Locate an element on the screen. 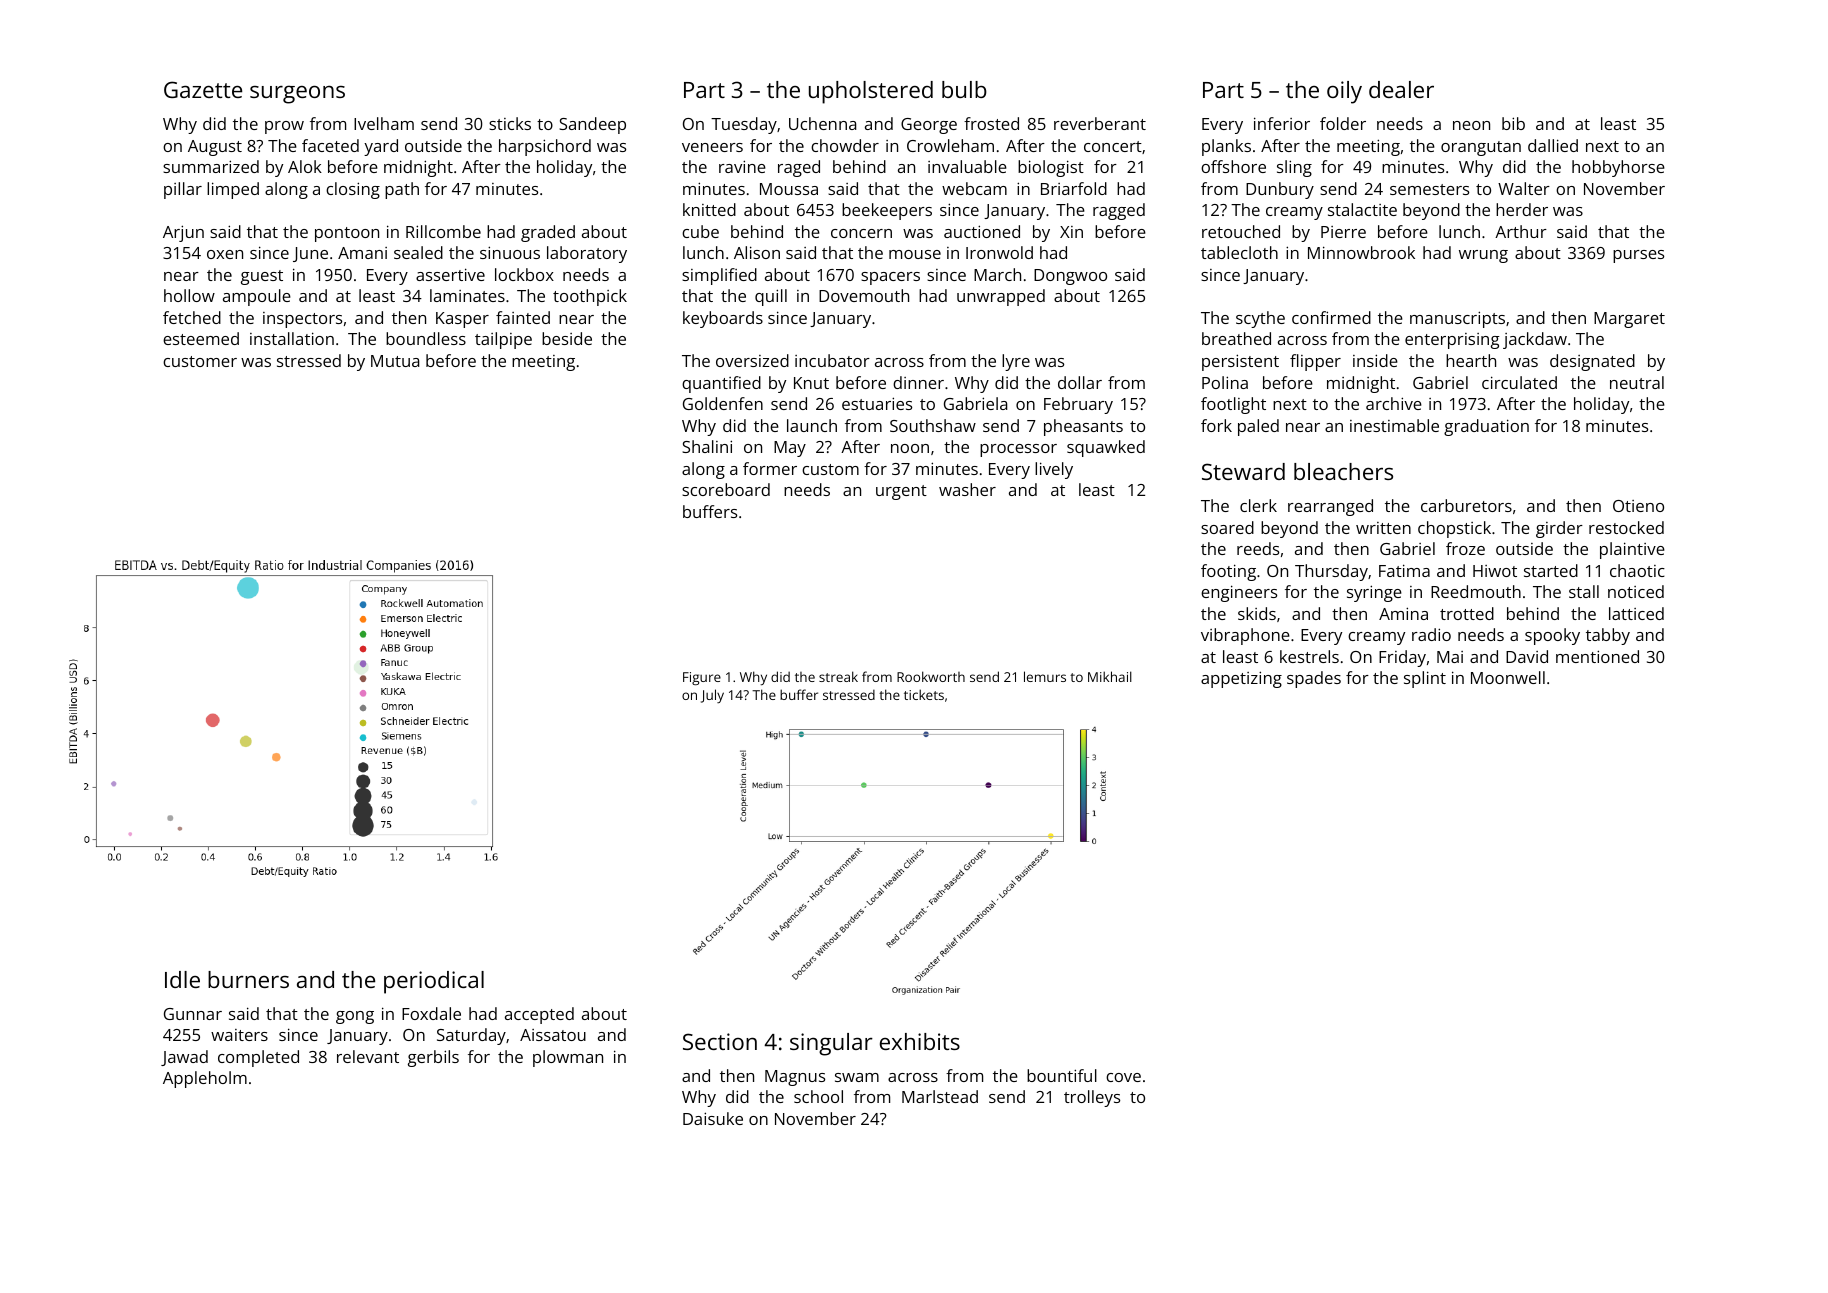 The width and height of the screenshot is (1828, 1293). scoreboard is located at coordinates (726, 489).
